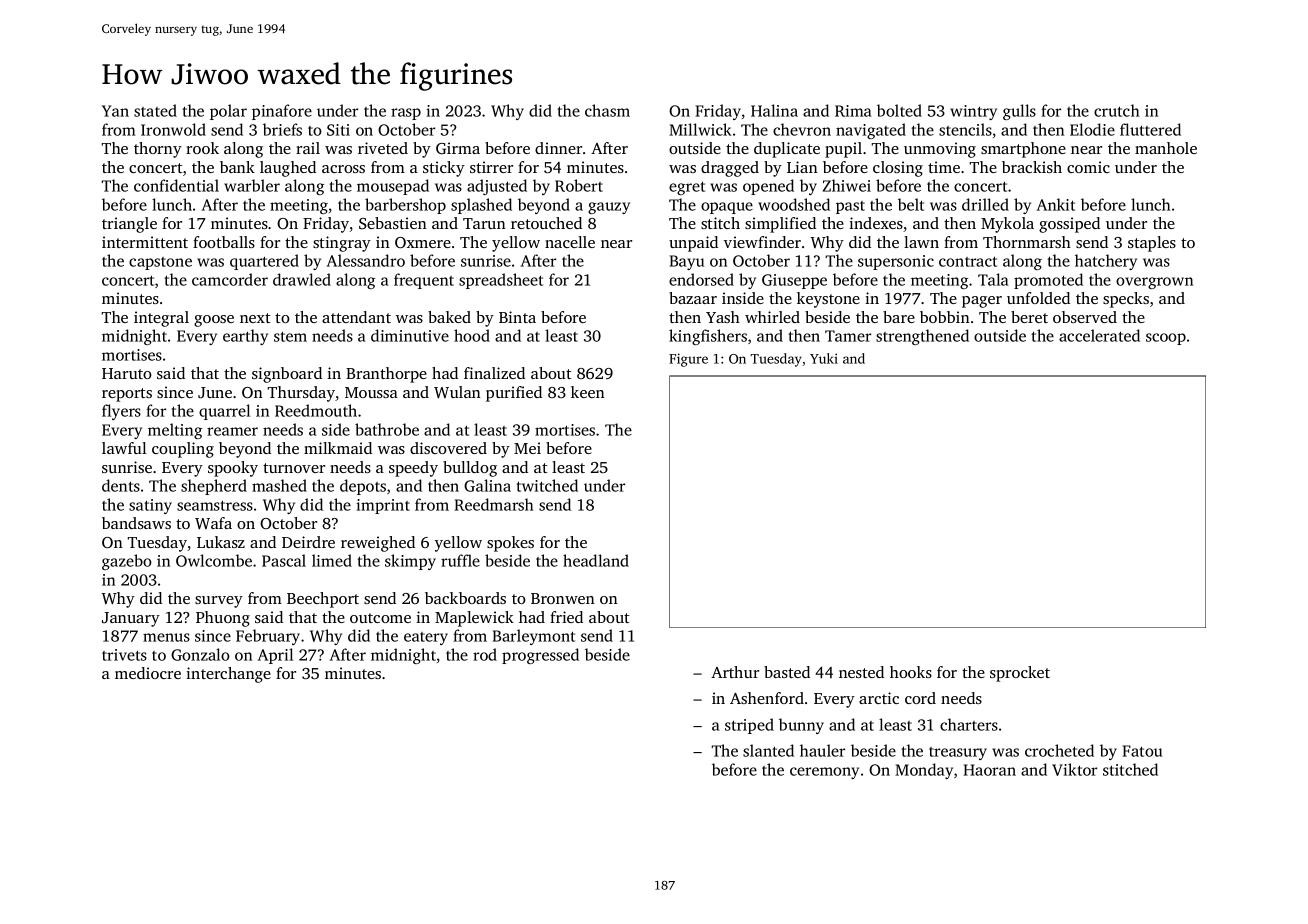  I want to click on lawful, so click(124, 448).
